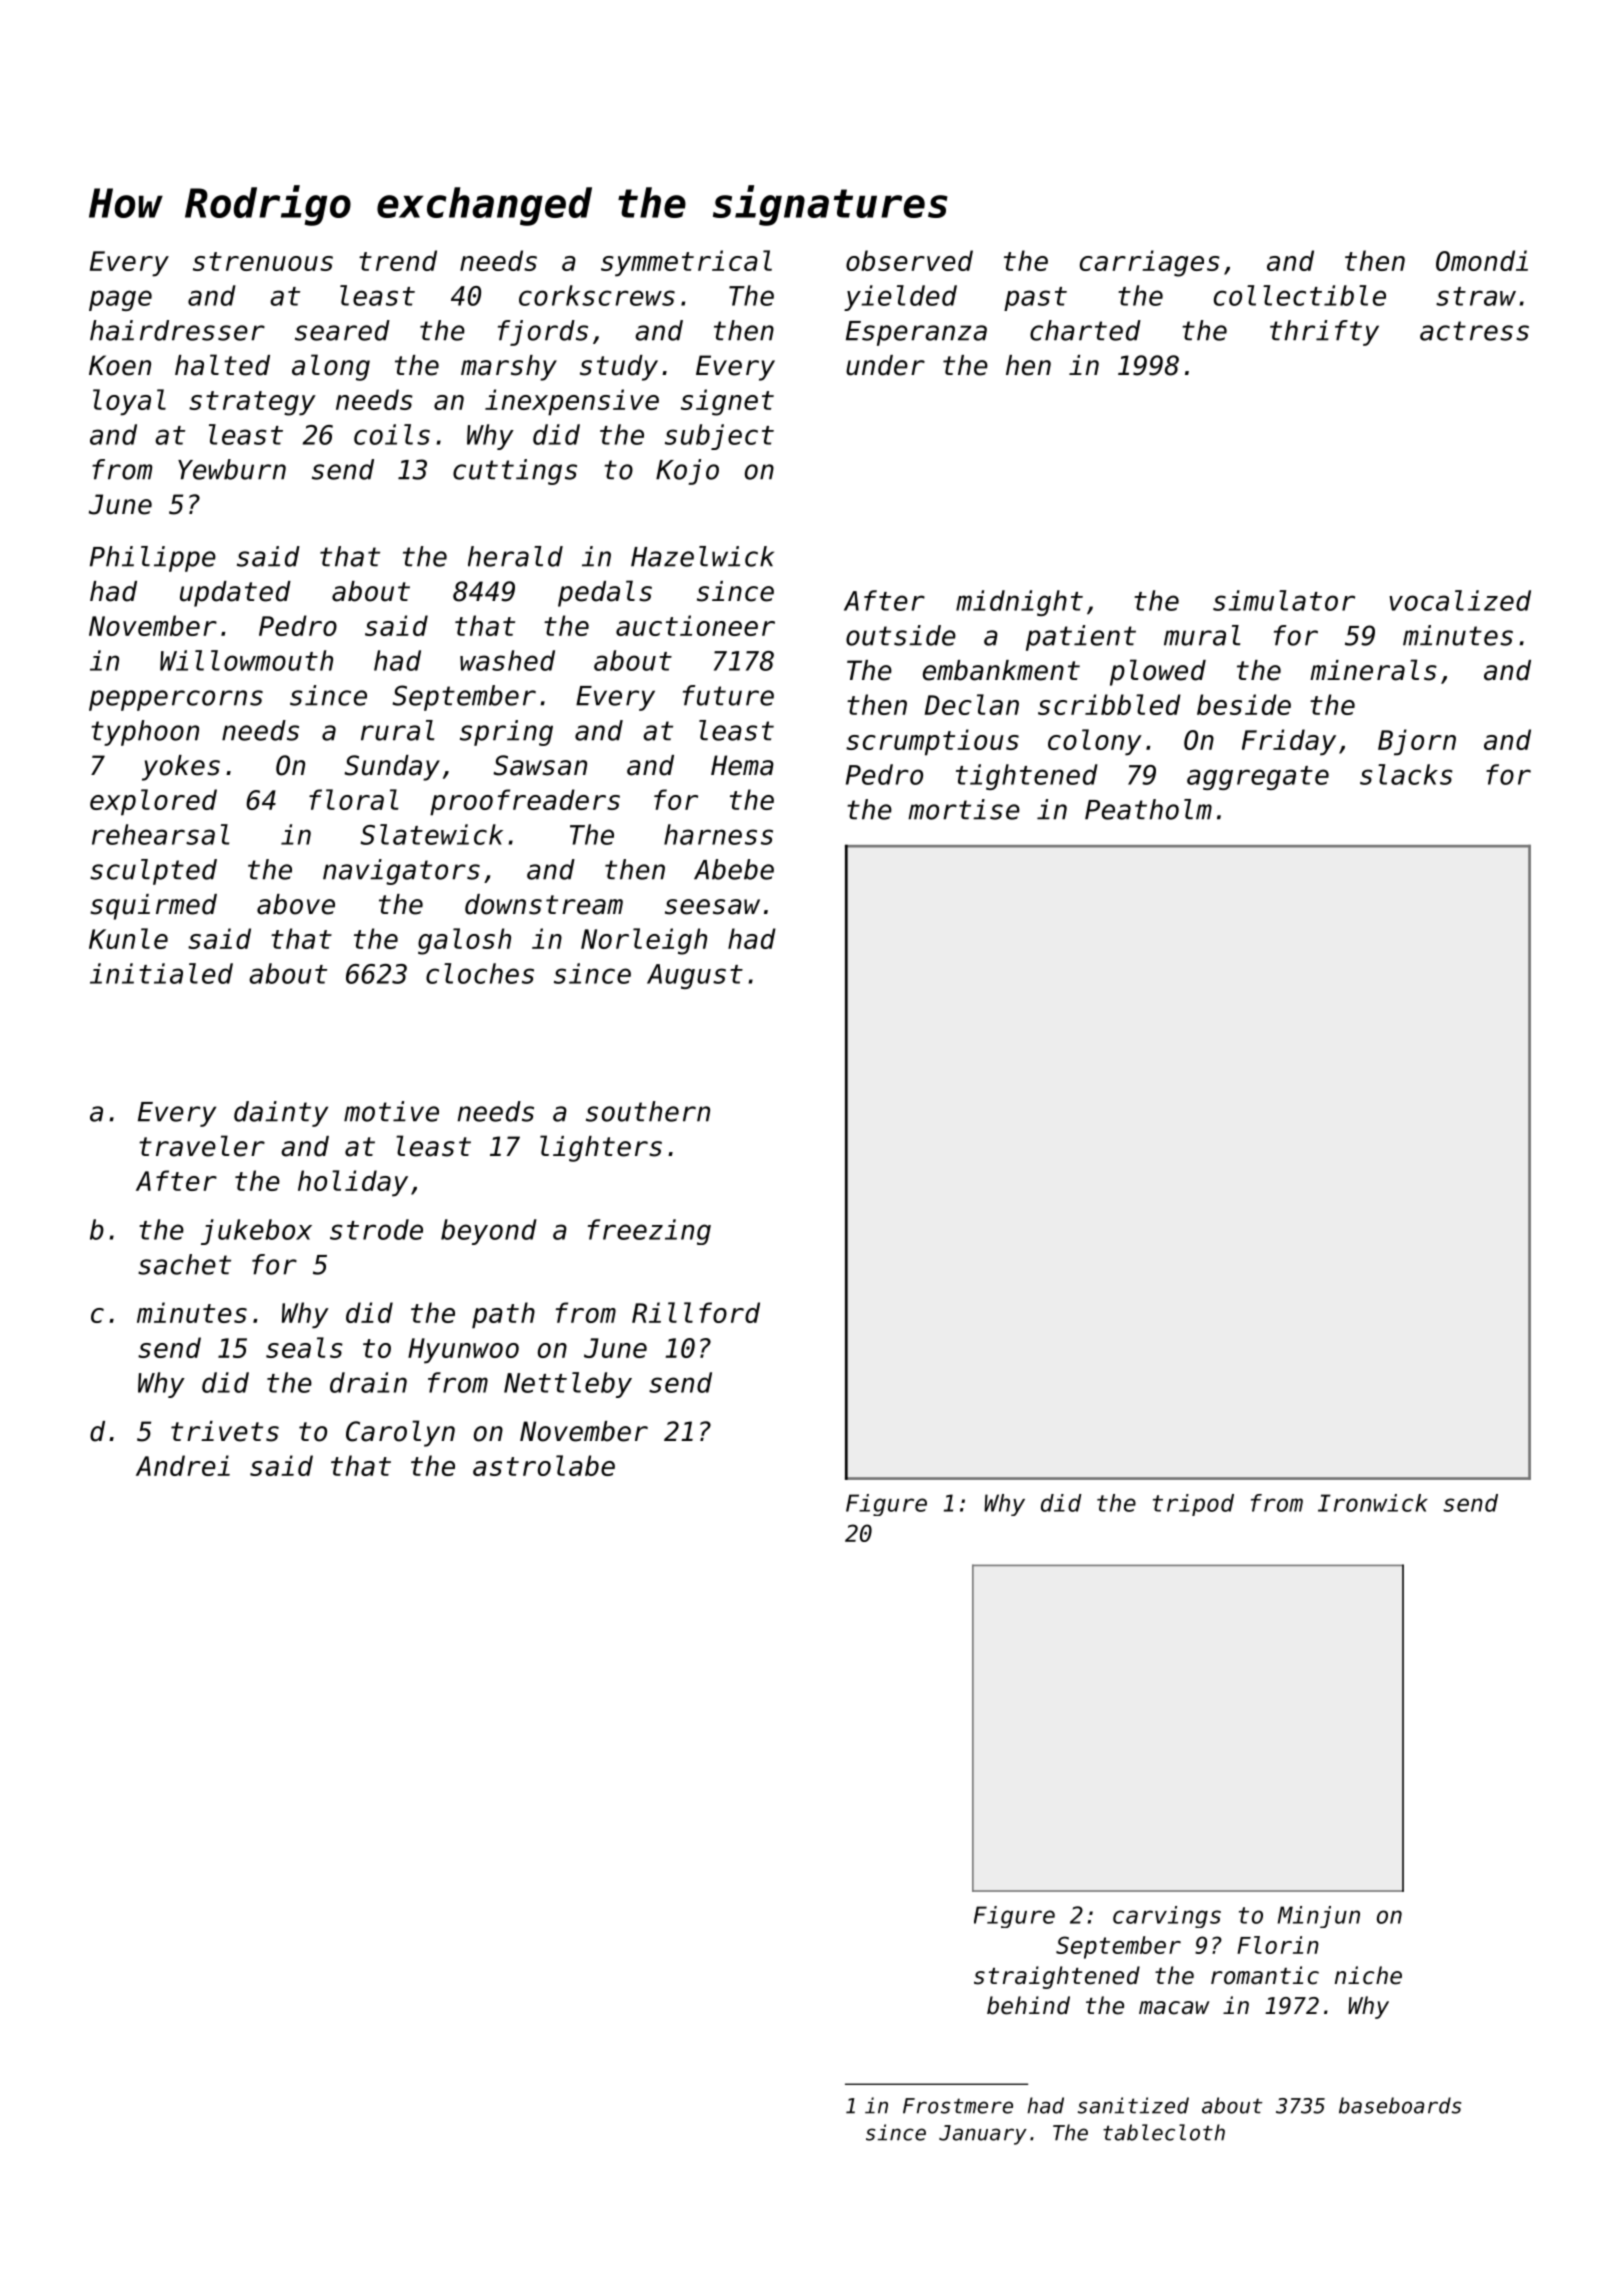 This screenshot has width=1620, height=2292. I want to click on study, so click(619, 368).
